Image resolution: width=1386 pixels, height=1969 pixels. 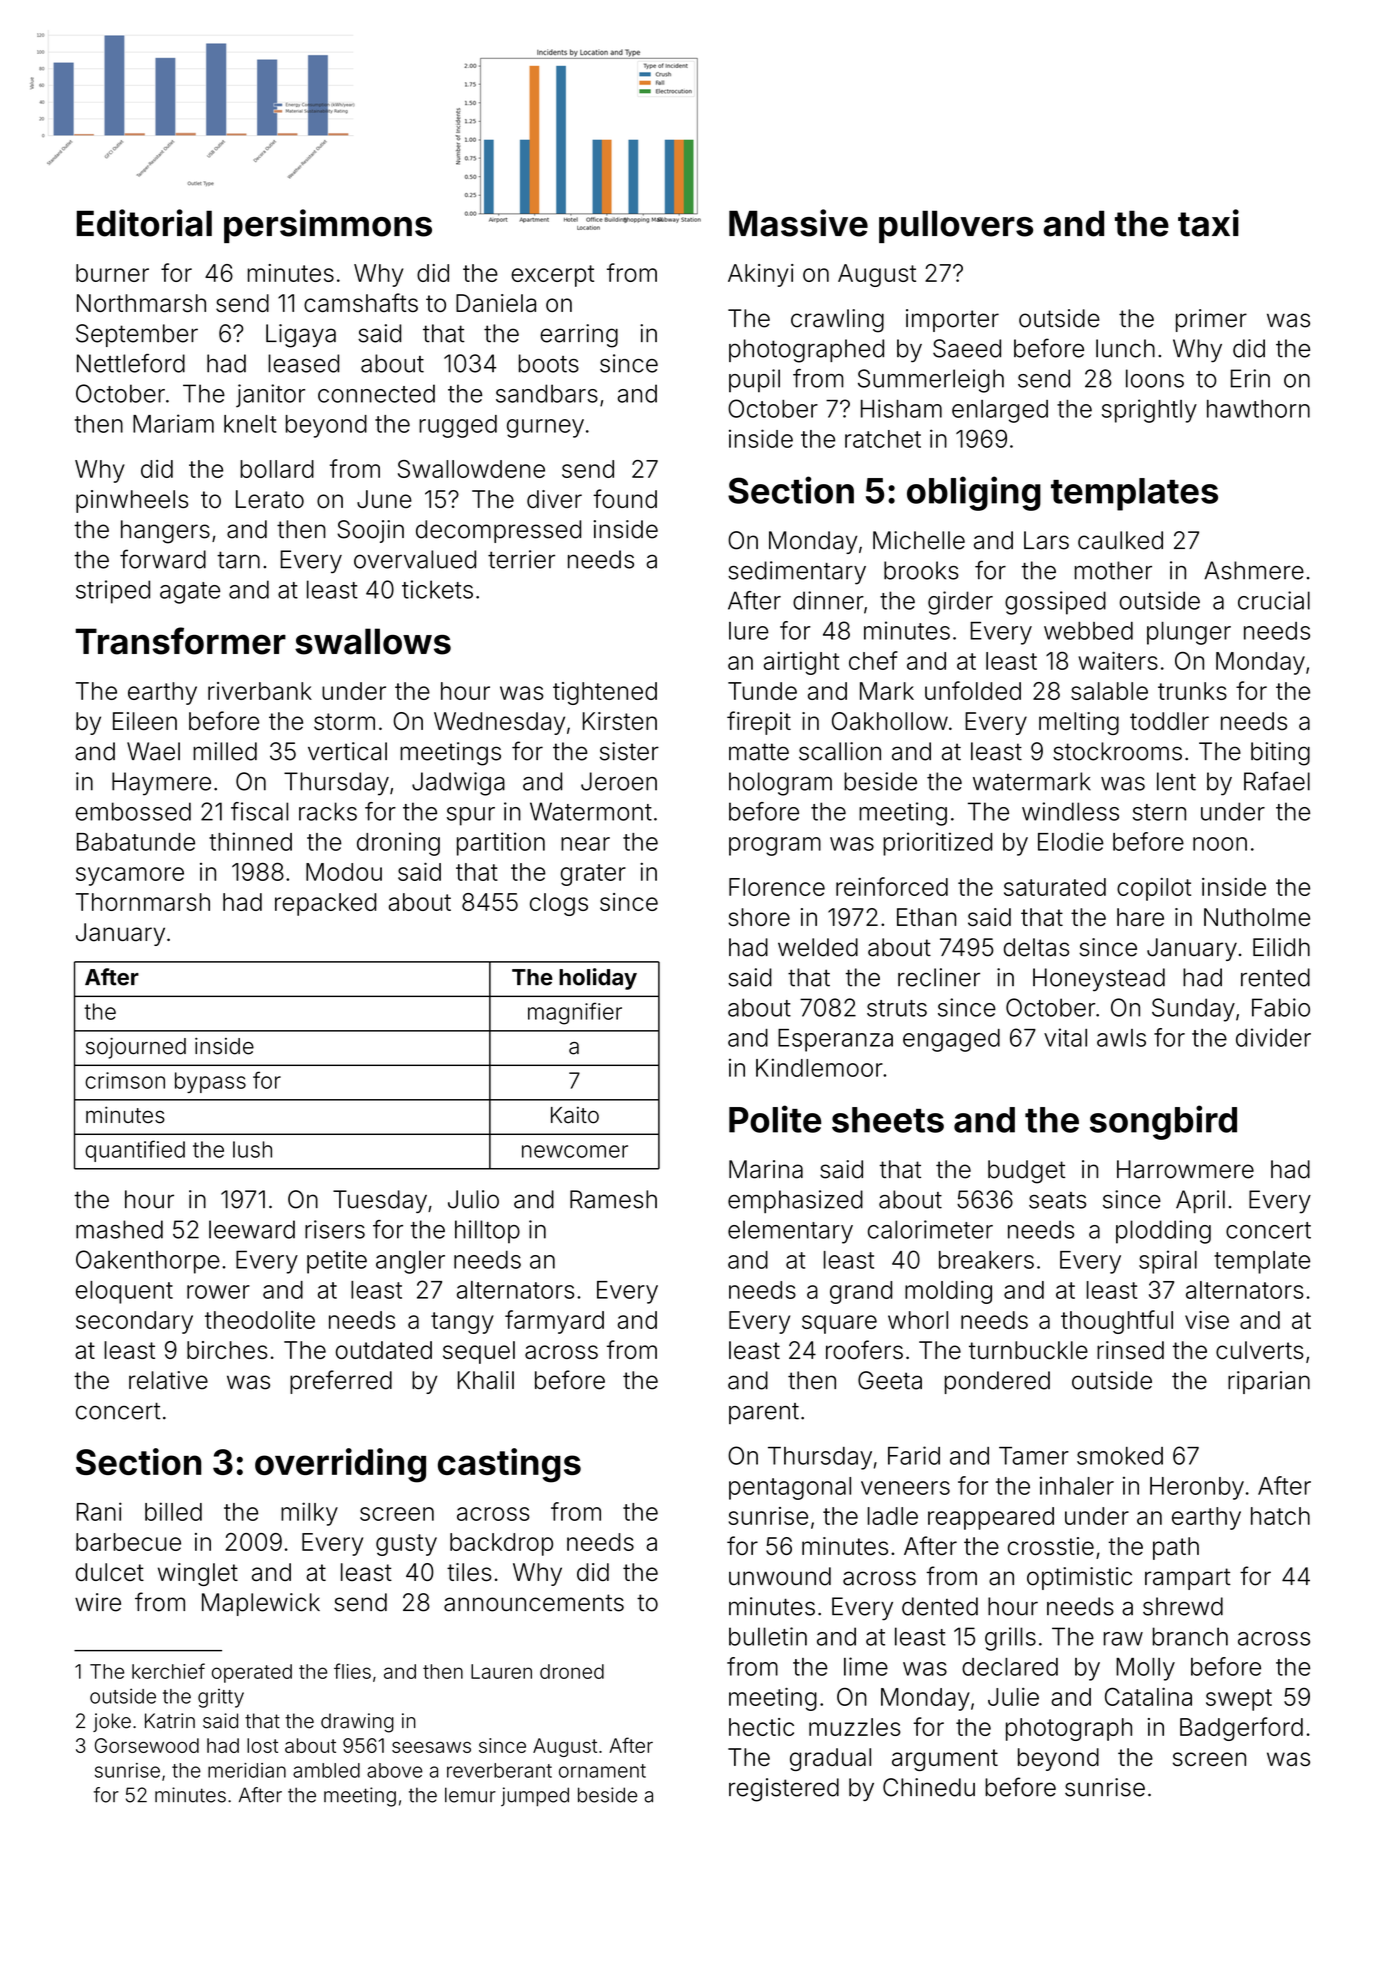 What do you see at coordinates (575, 1013) in the screenshot?
I see `magnifier` at bounding box center [575, 1013].
